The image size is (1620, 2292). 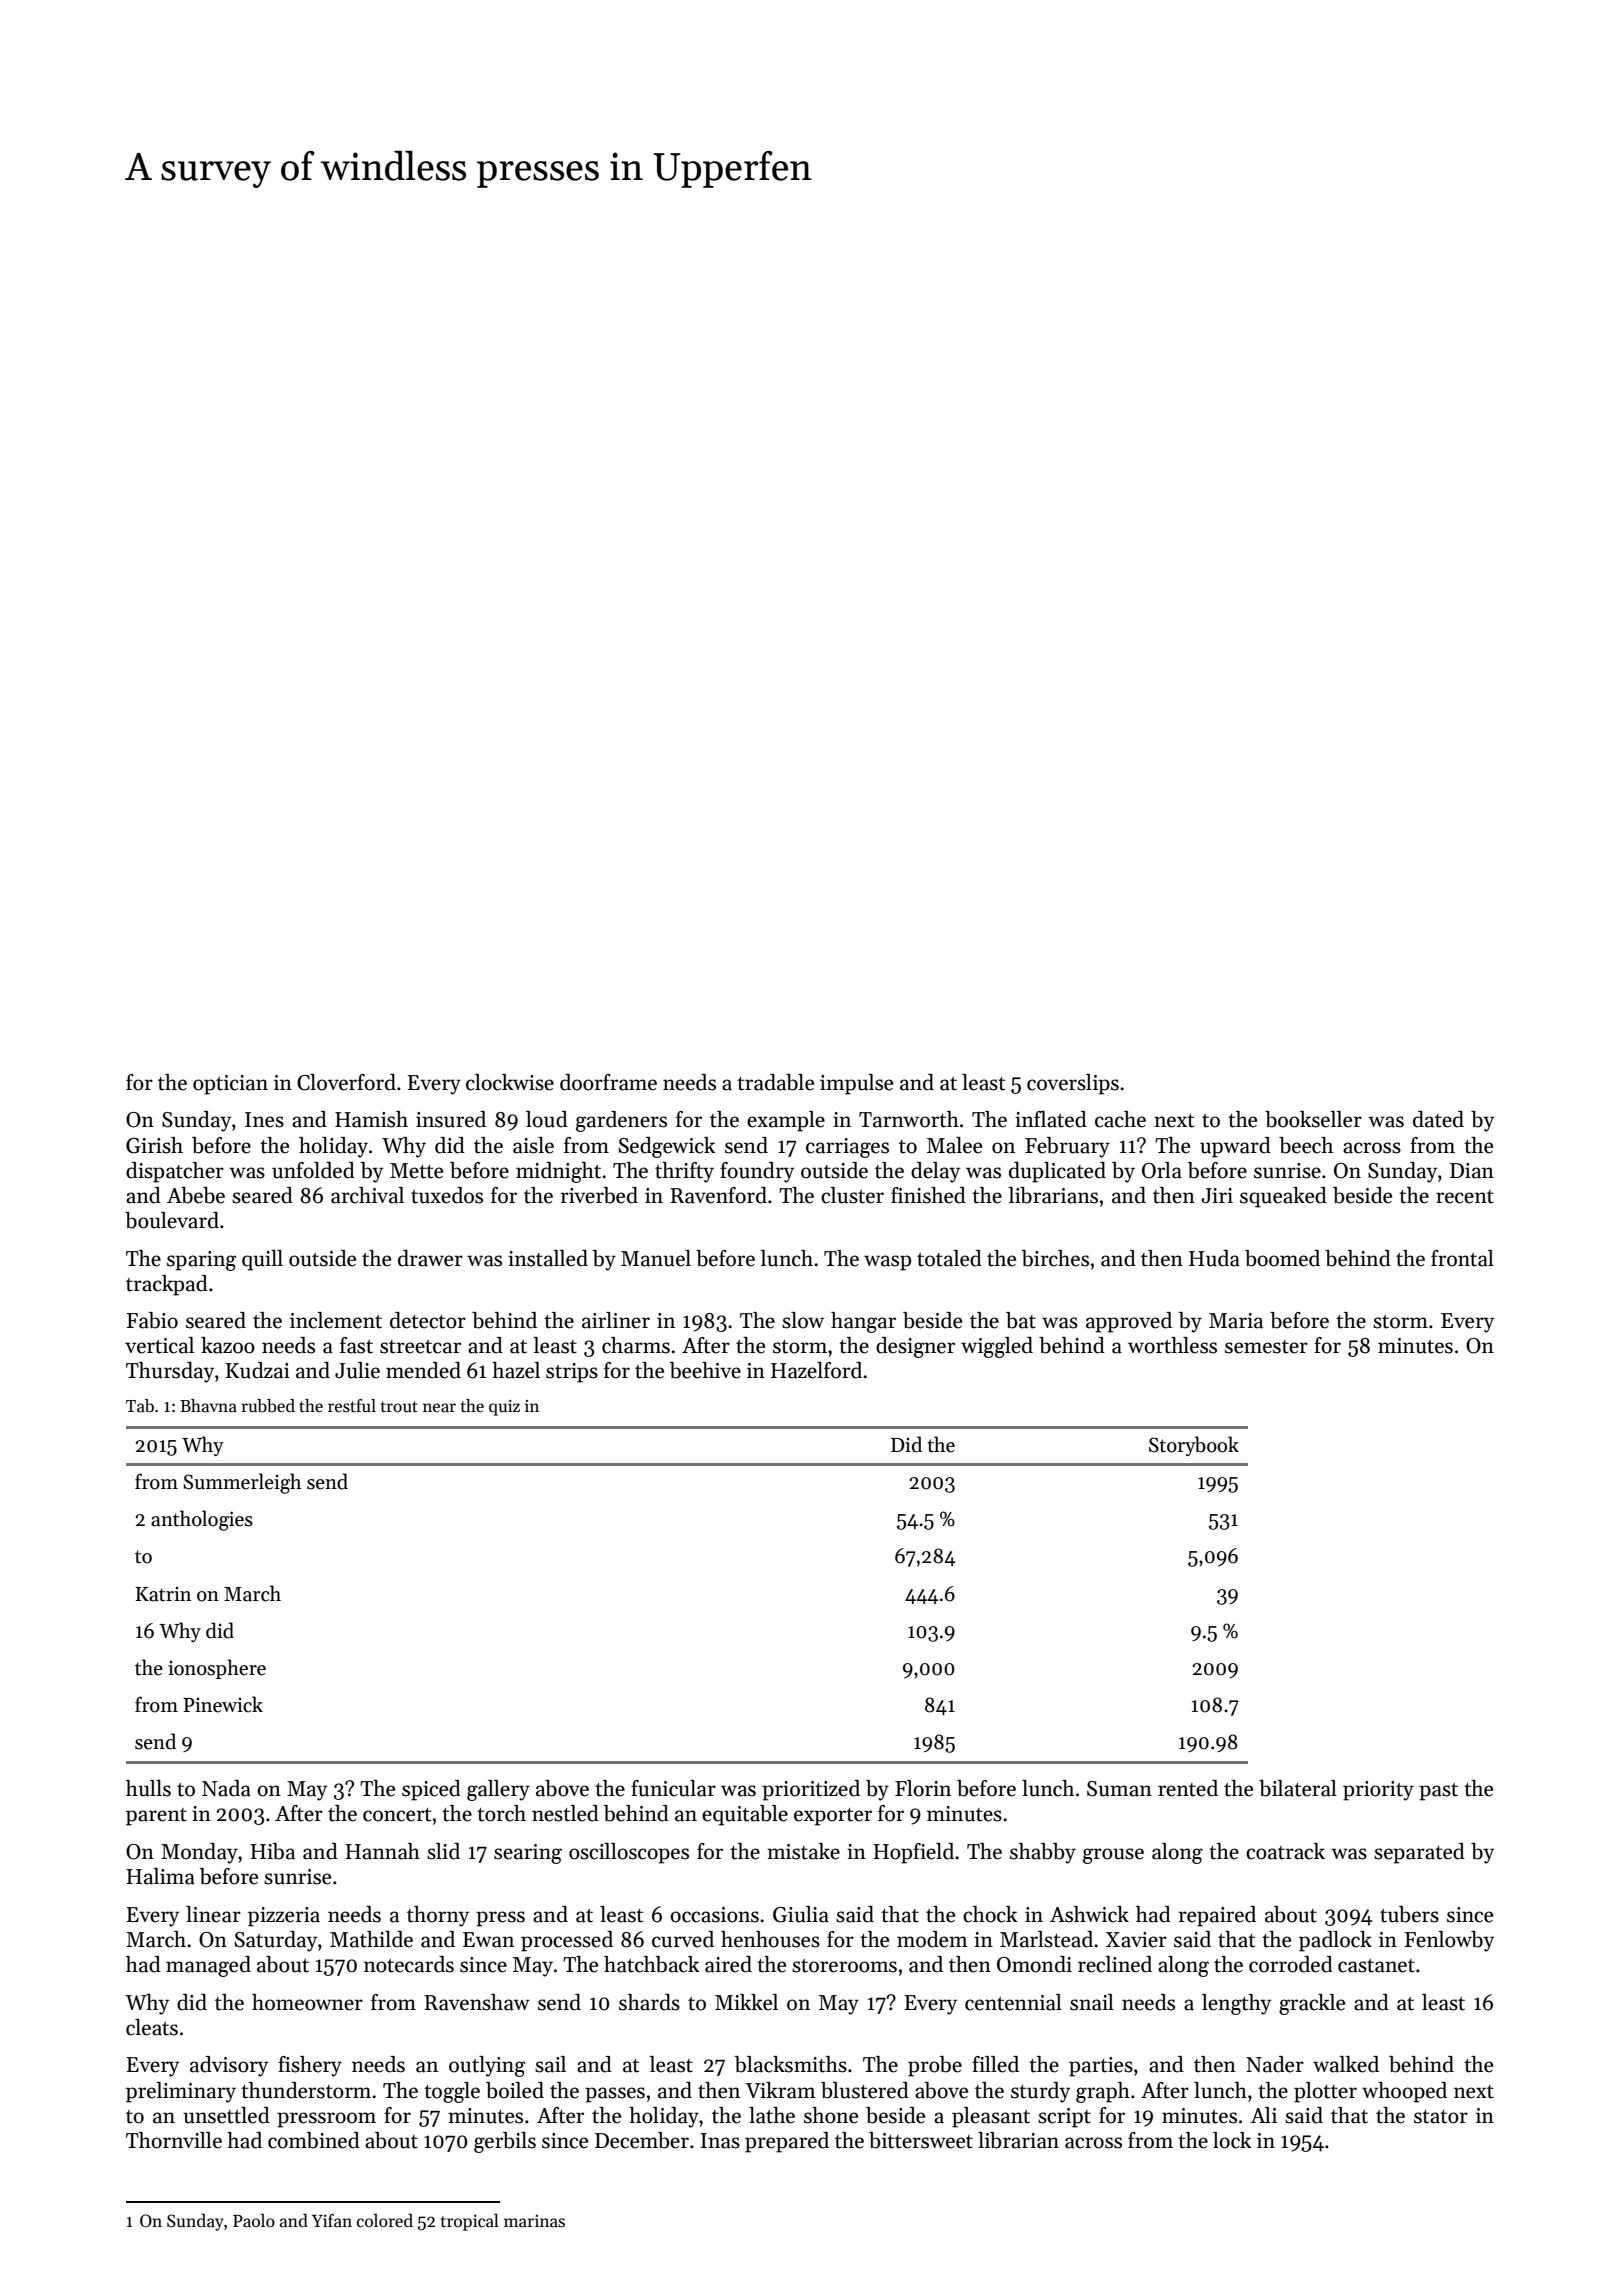 What do you see at coordinates (1285, 1851) in the image?
I see `coatrack` at bounding box center [1285, 1851].
